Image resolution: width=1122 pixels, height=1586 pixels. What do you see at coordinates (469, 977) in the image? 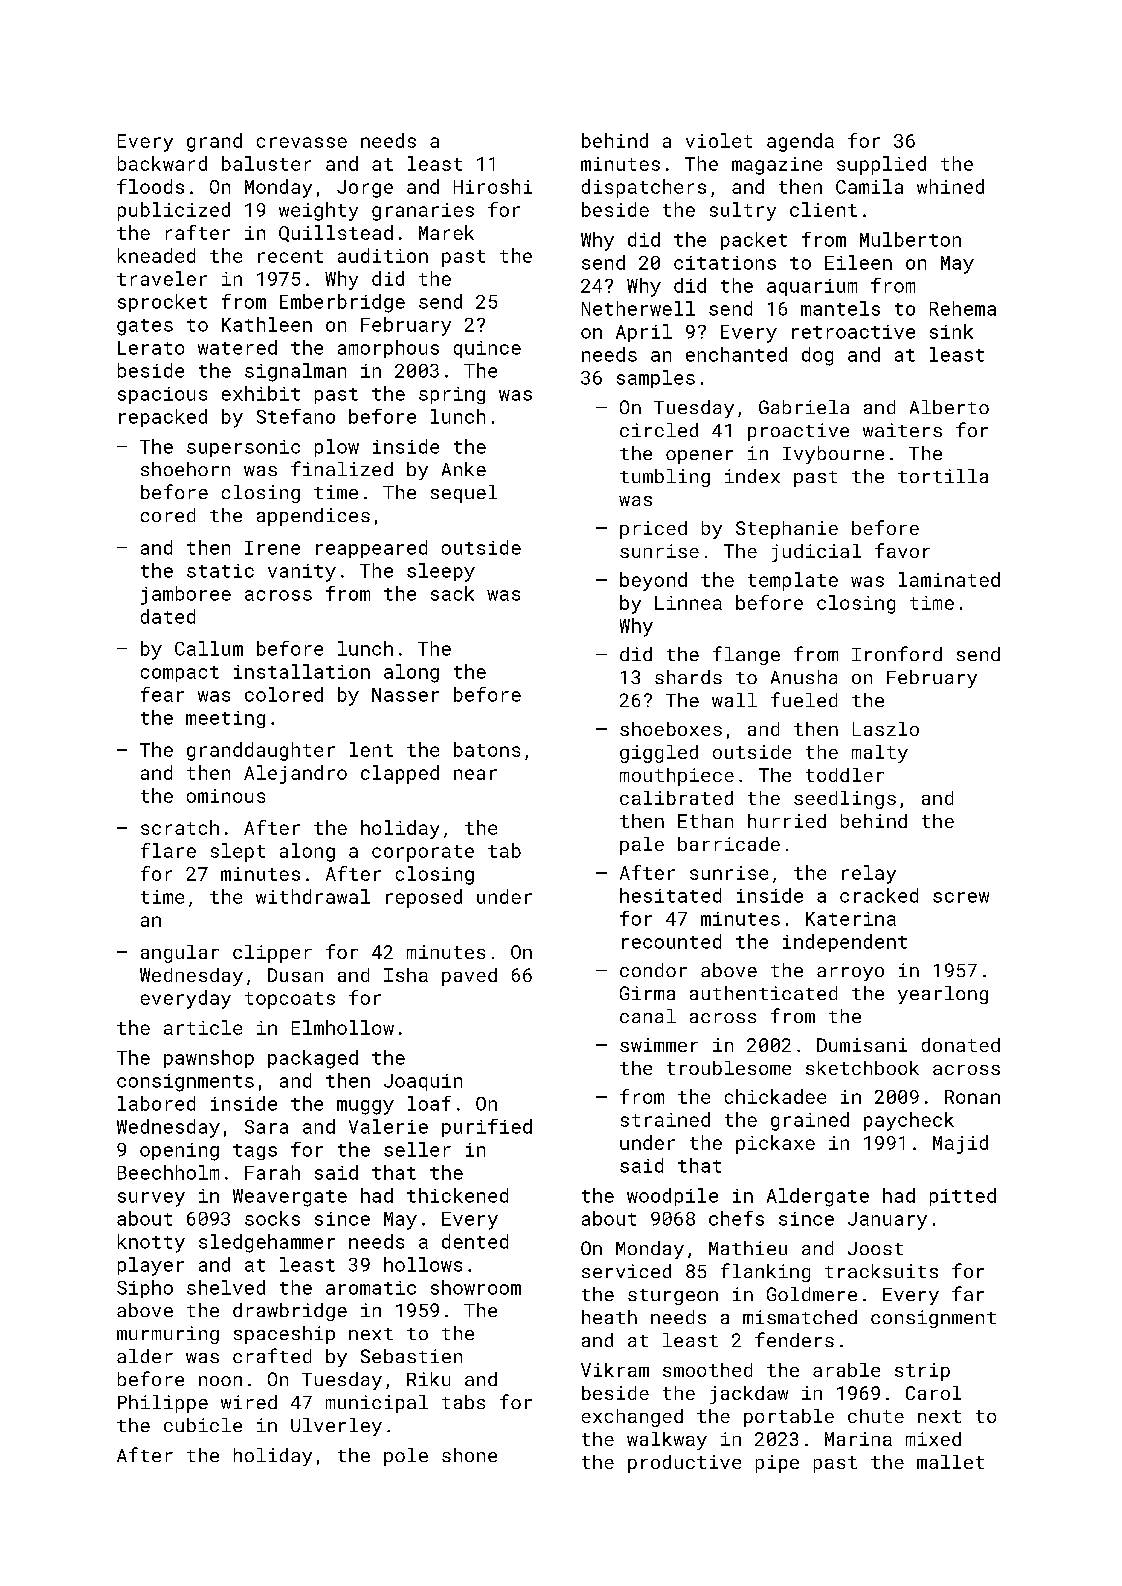
I see `paved` at bounding box center [469, 977].
